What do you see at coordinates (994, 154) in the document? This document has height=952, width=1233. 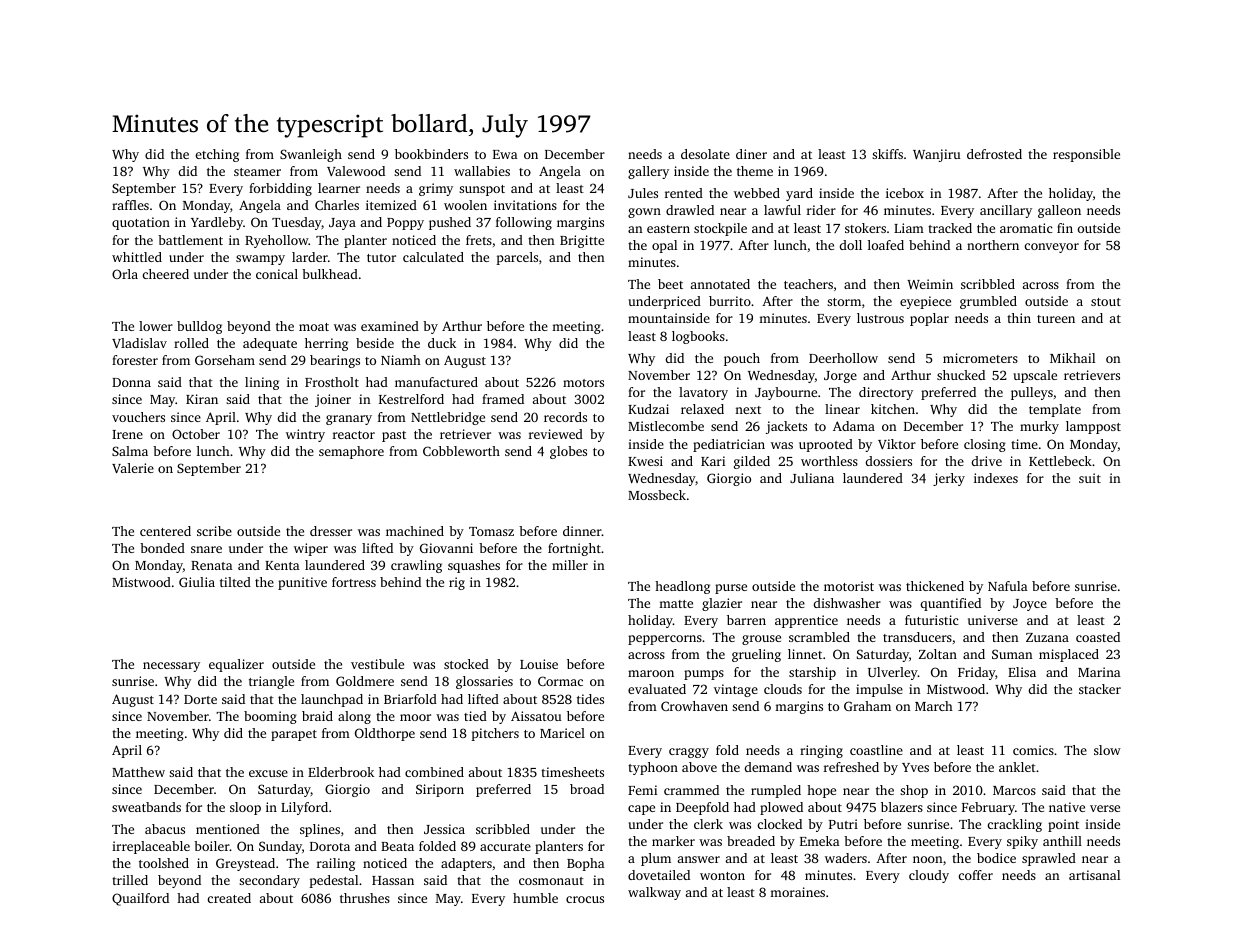 I see `defrosted` at bounding box center [994, 154].
